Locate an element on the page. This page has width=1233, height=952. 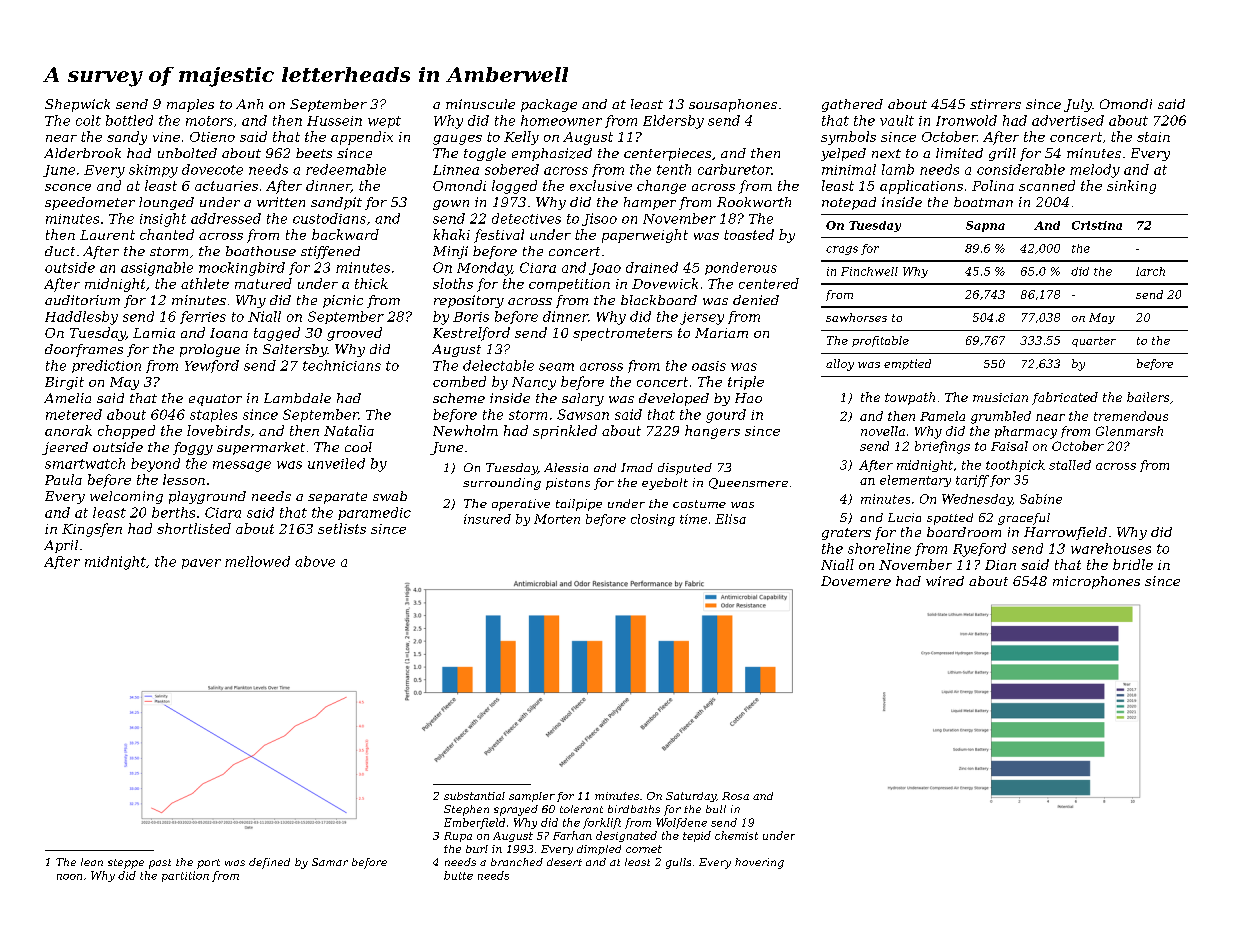
paver is located at coordinates (201, 564).
